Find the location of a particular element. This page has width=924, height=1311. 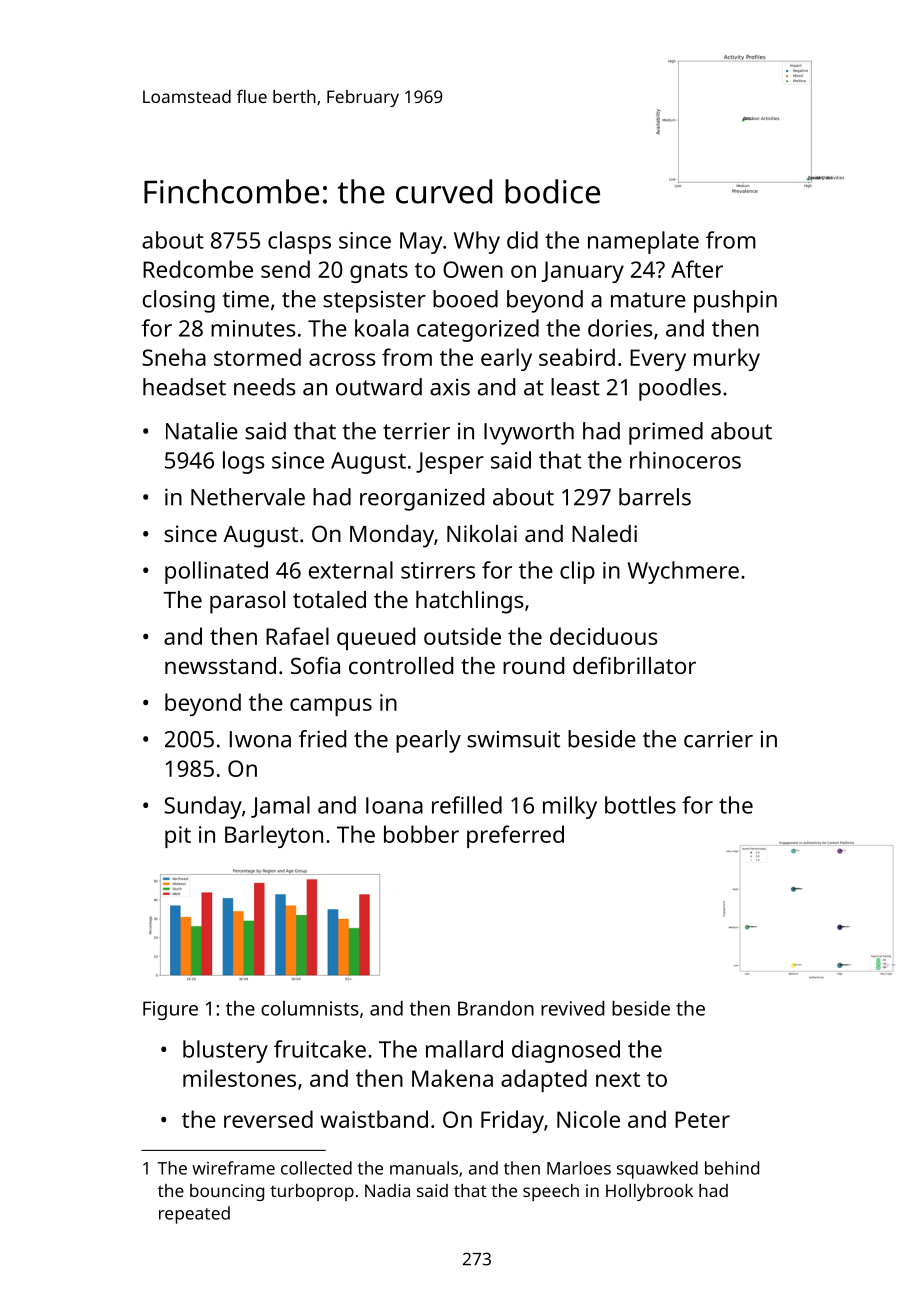

After is located at coordinates (697, 269).
